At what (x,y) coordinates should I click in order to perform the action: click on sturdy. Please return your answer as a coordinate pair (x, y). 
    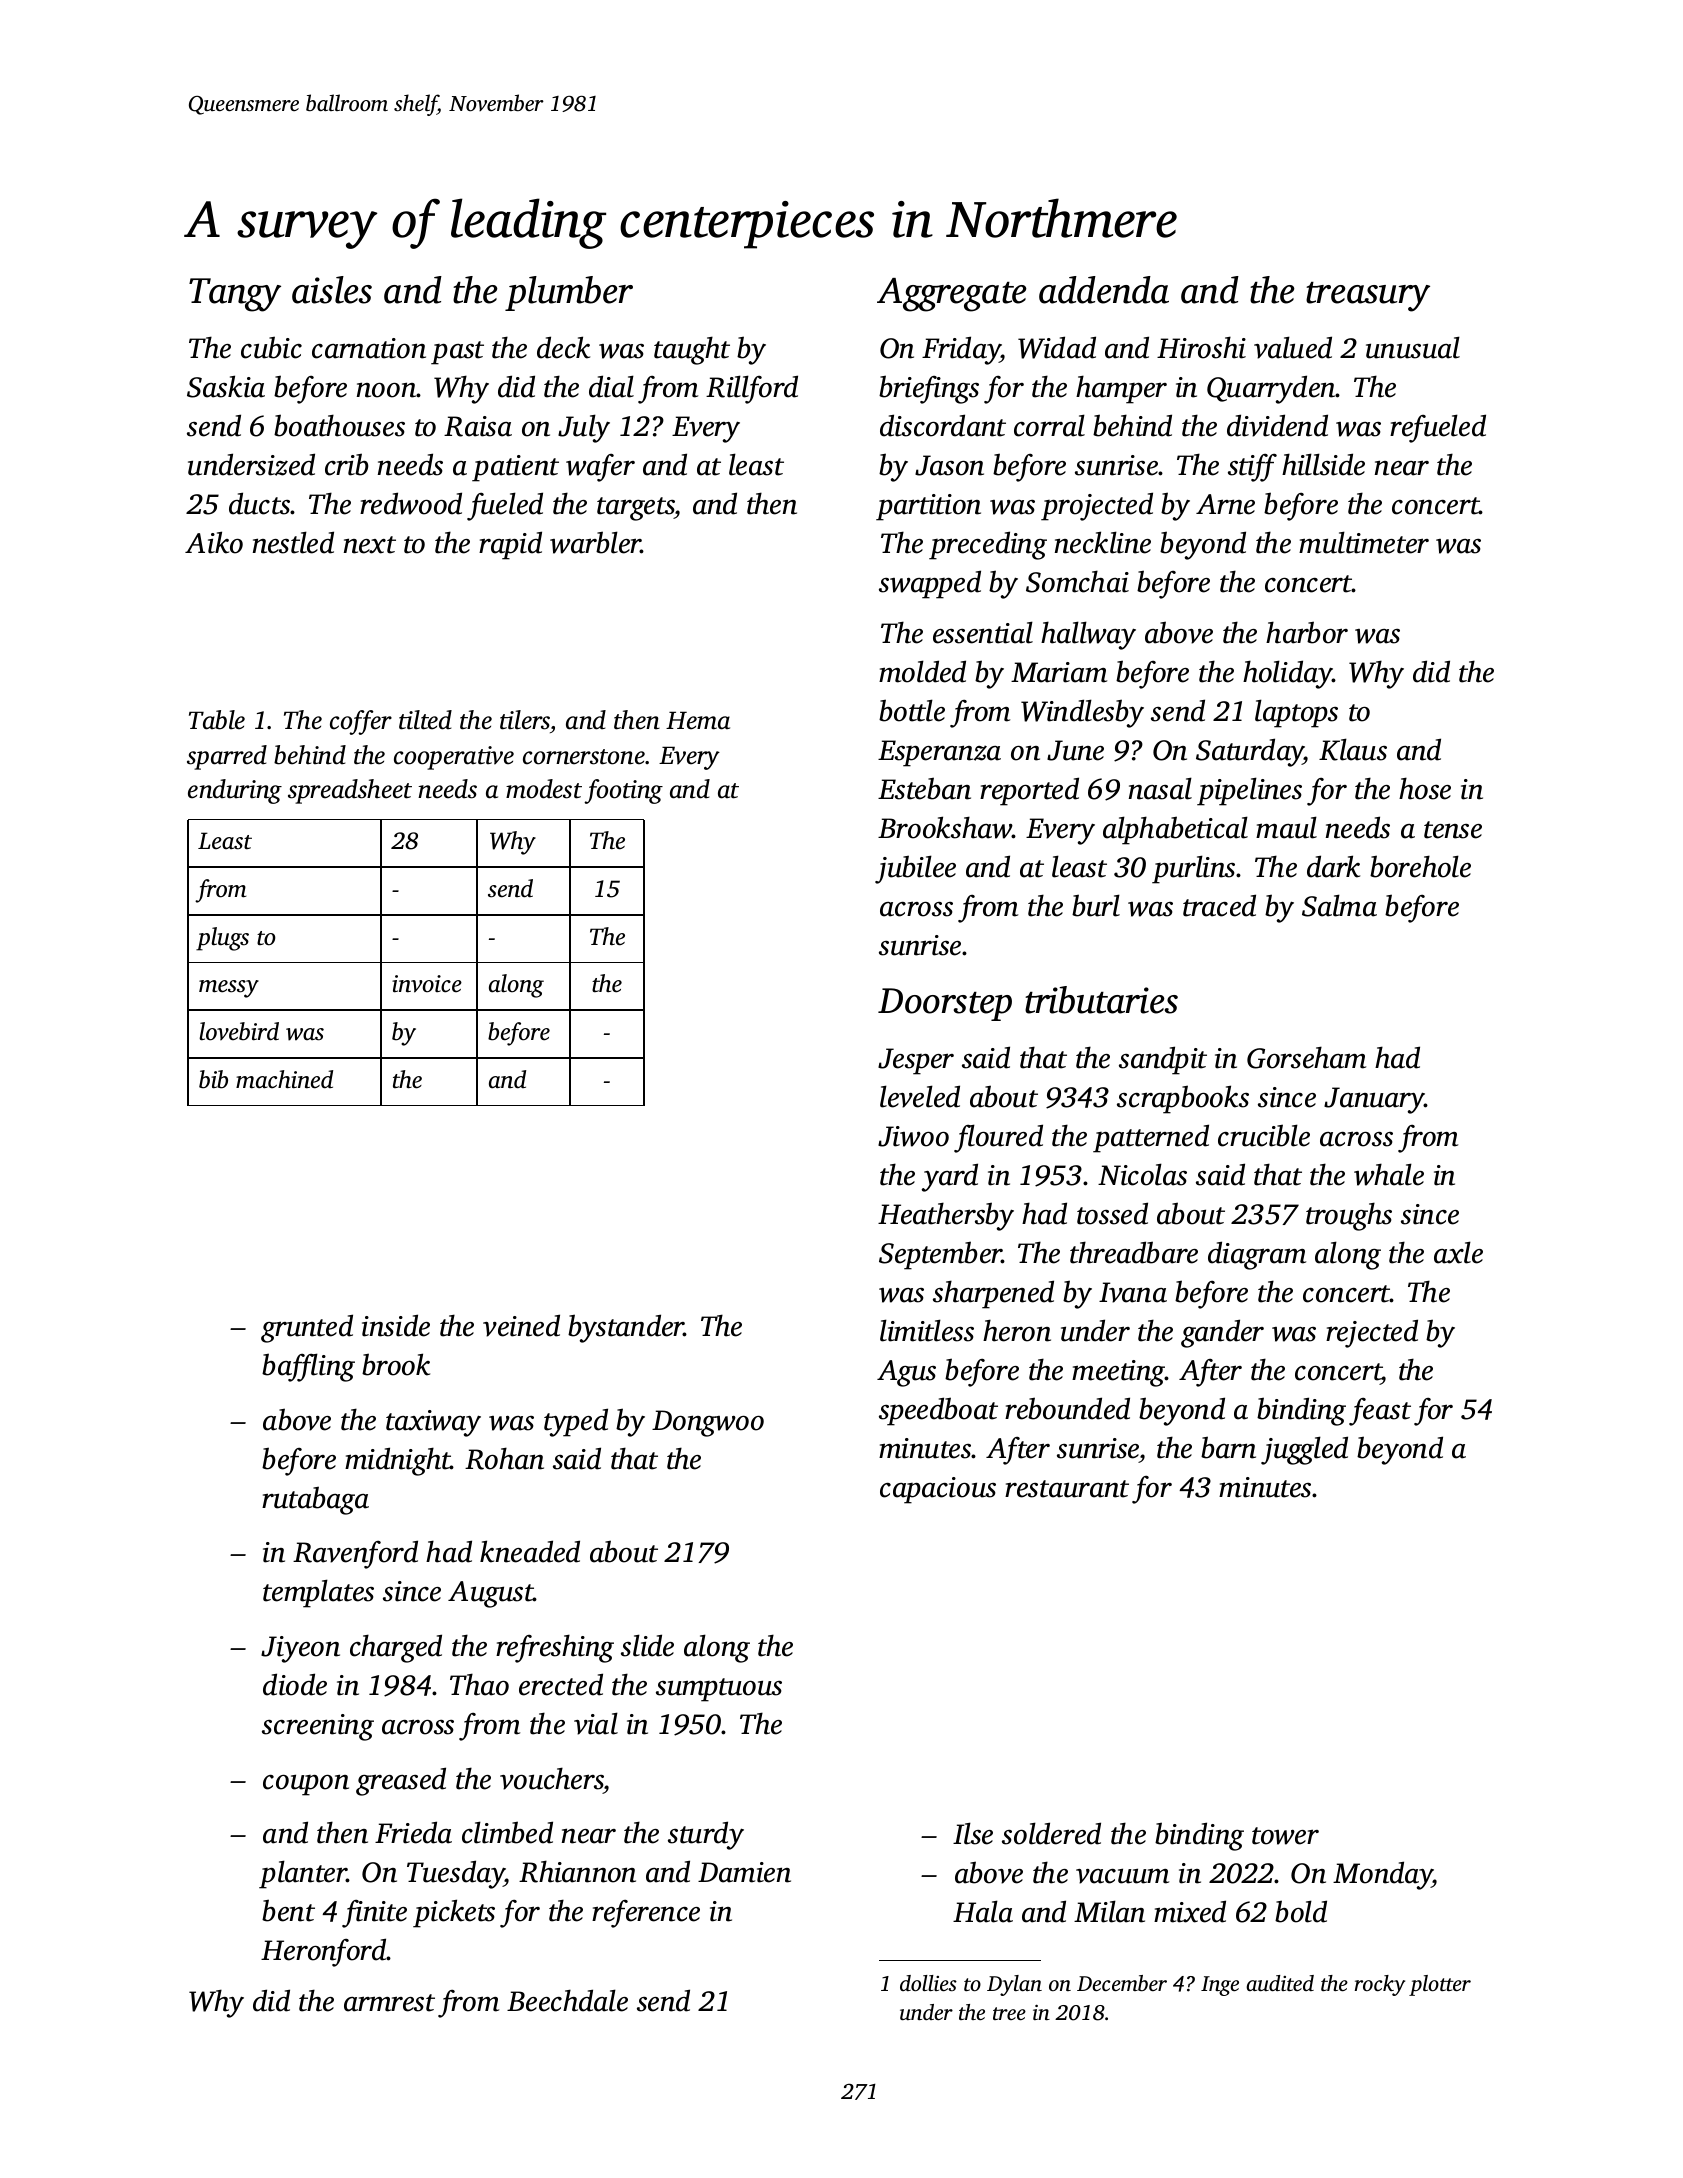
    Looking at the image, I should click on (706, 1835).
